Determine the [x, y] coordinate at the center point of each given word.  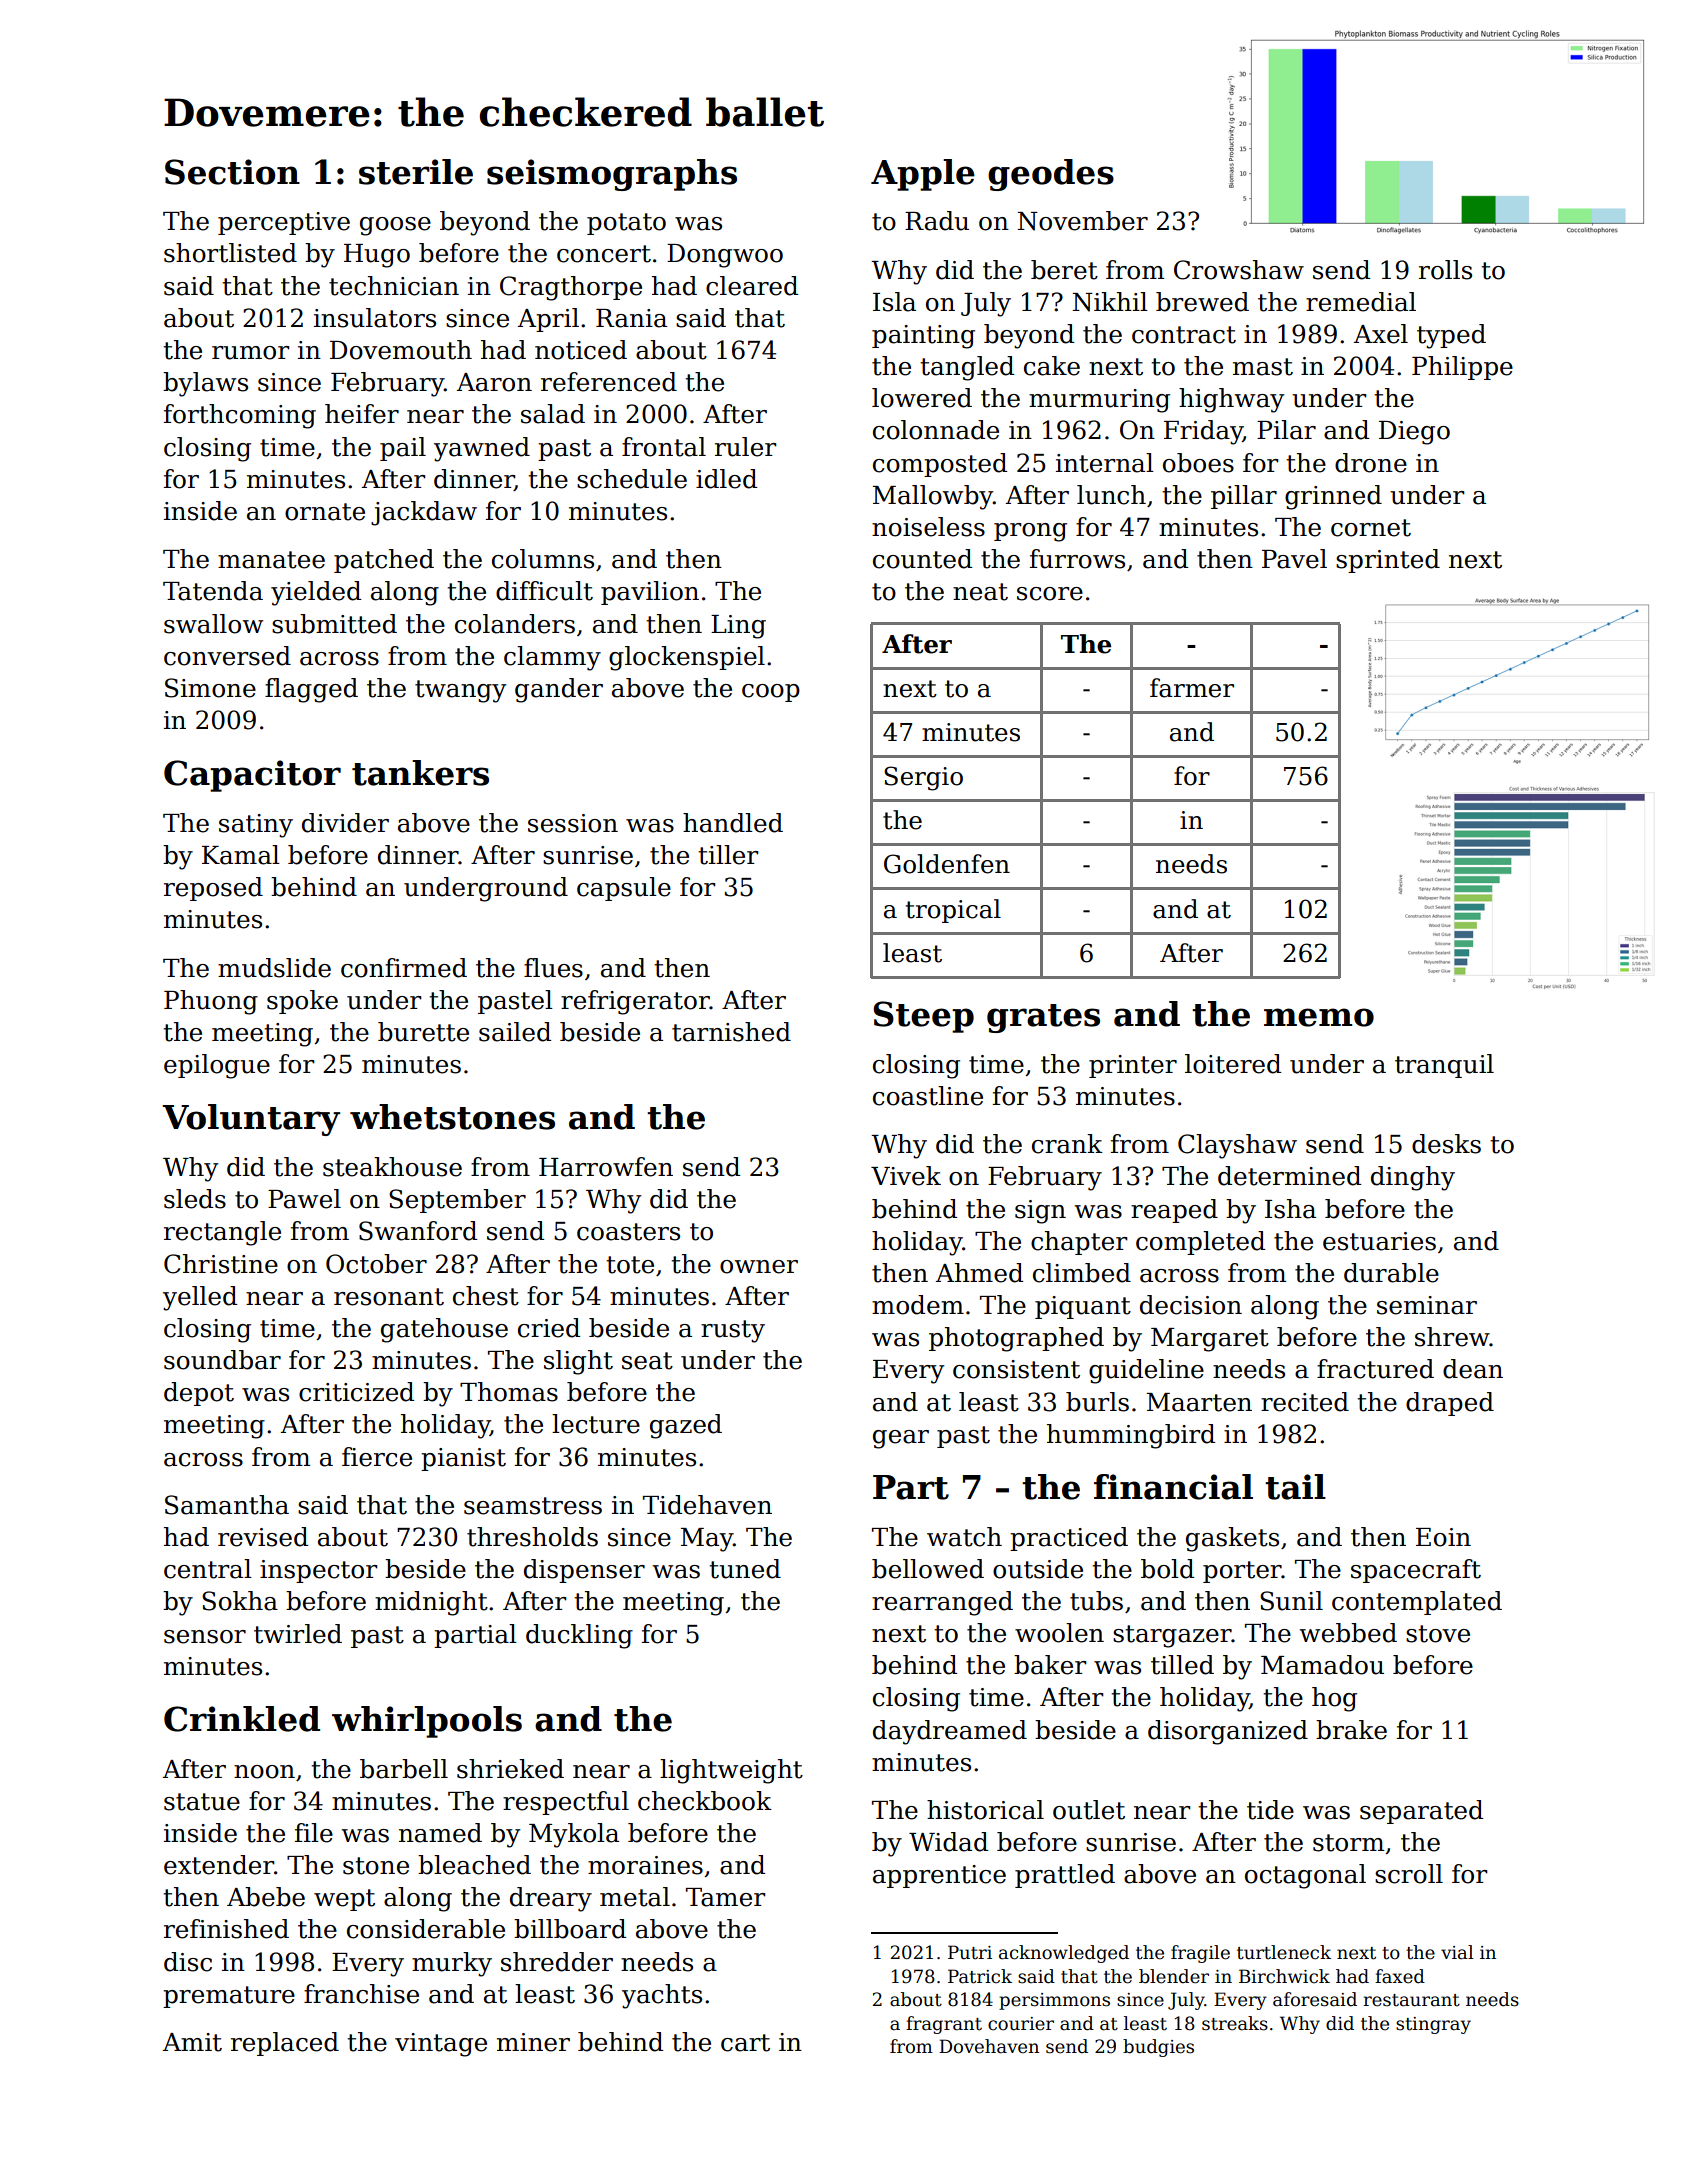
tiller [728, 855]
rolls [1445, 270]
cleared [752, 286]
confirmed [404, 968]
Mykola [574, 1835]
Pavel [1294, 559]
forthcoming [240, 416]
